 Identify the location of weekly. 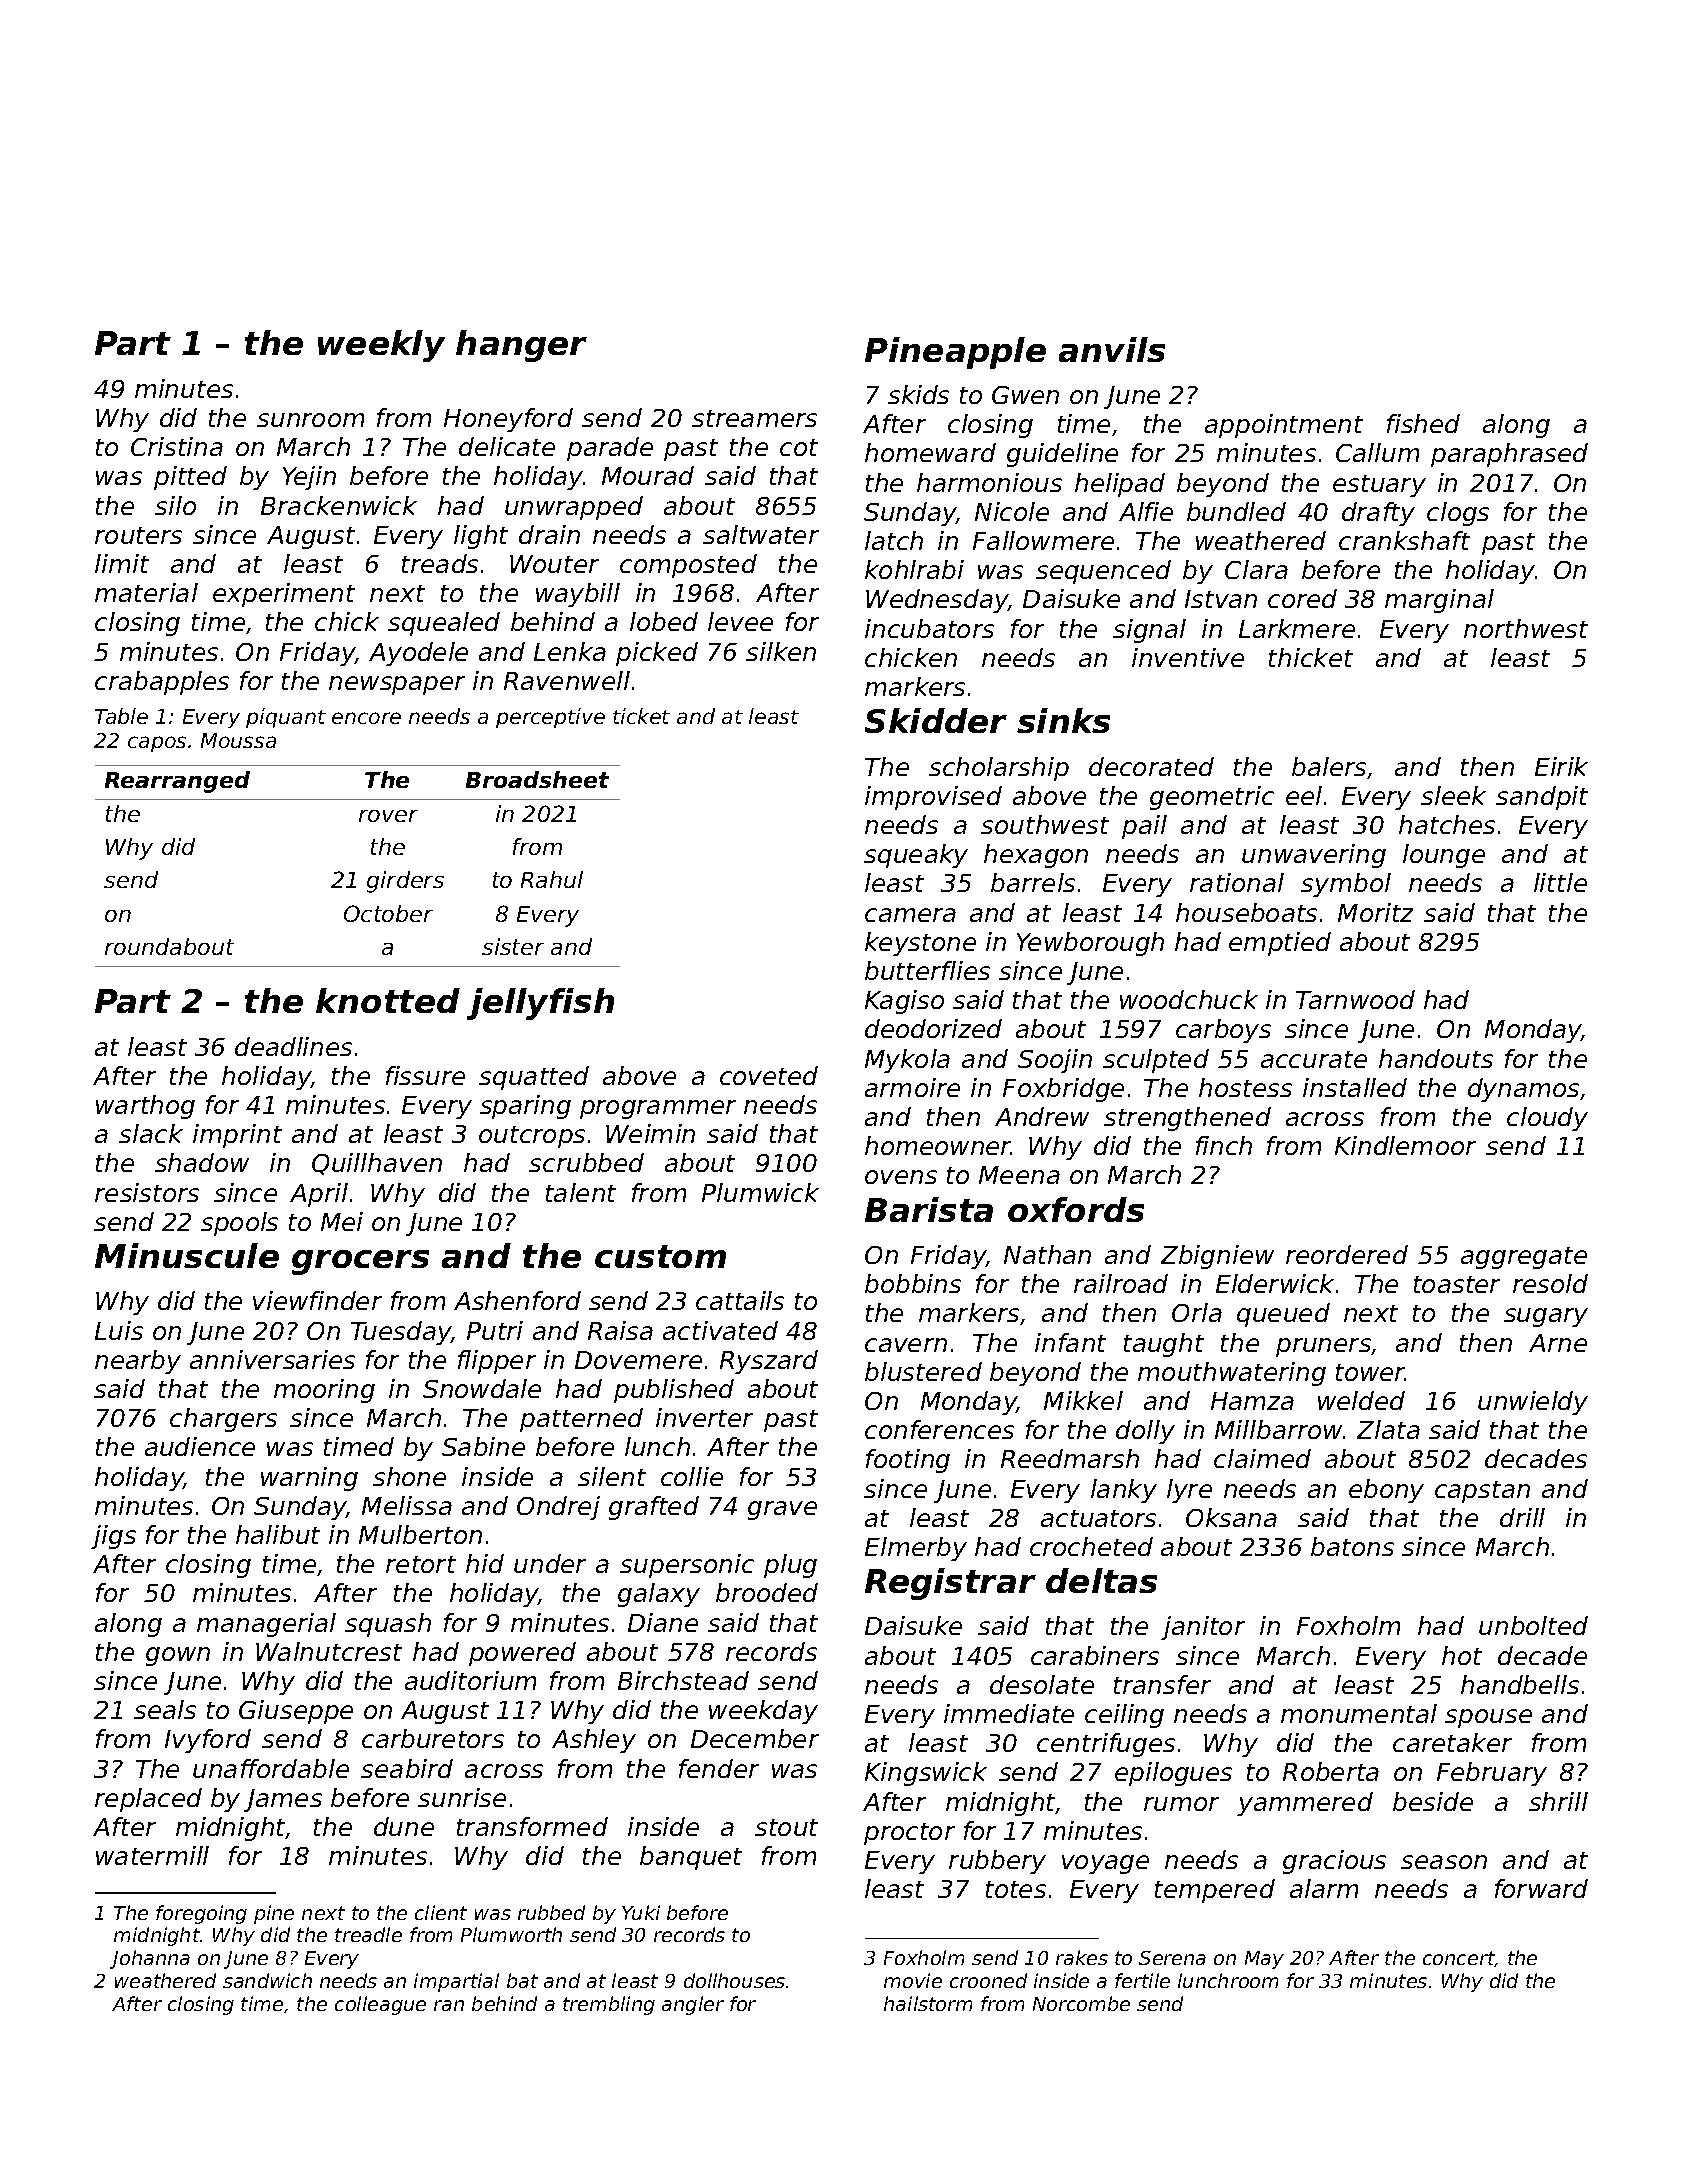
(381, 346).
